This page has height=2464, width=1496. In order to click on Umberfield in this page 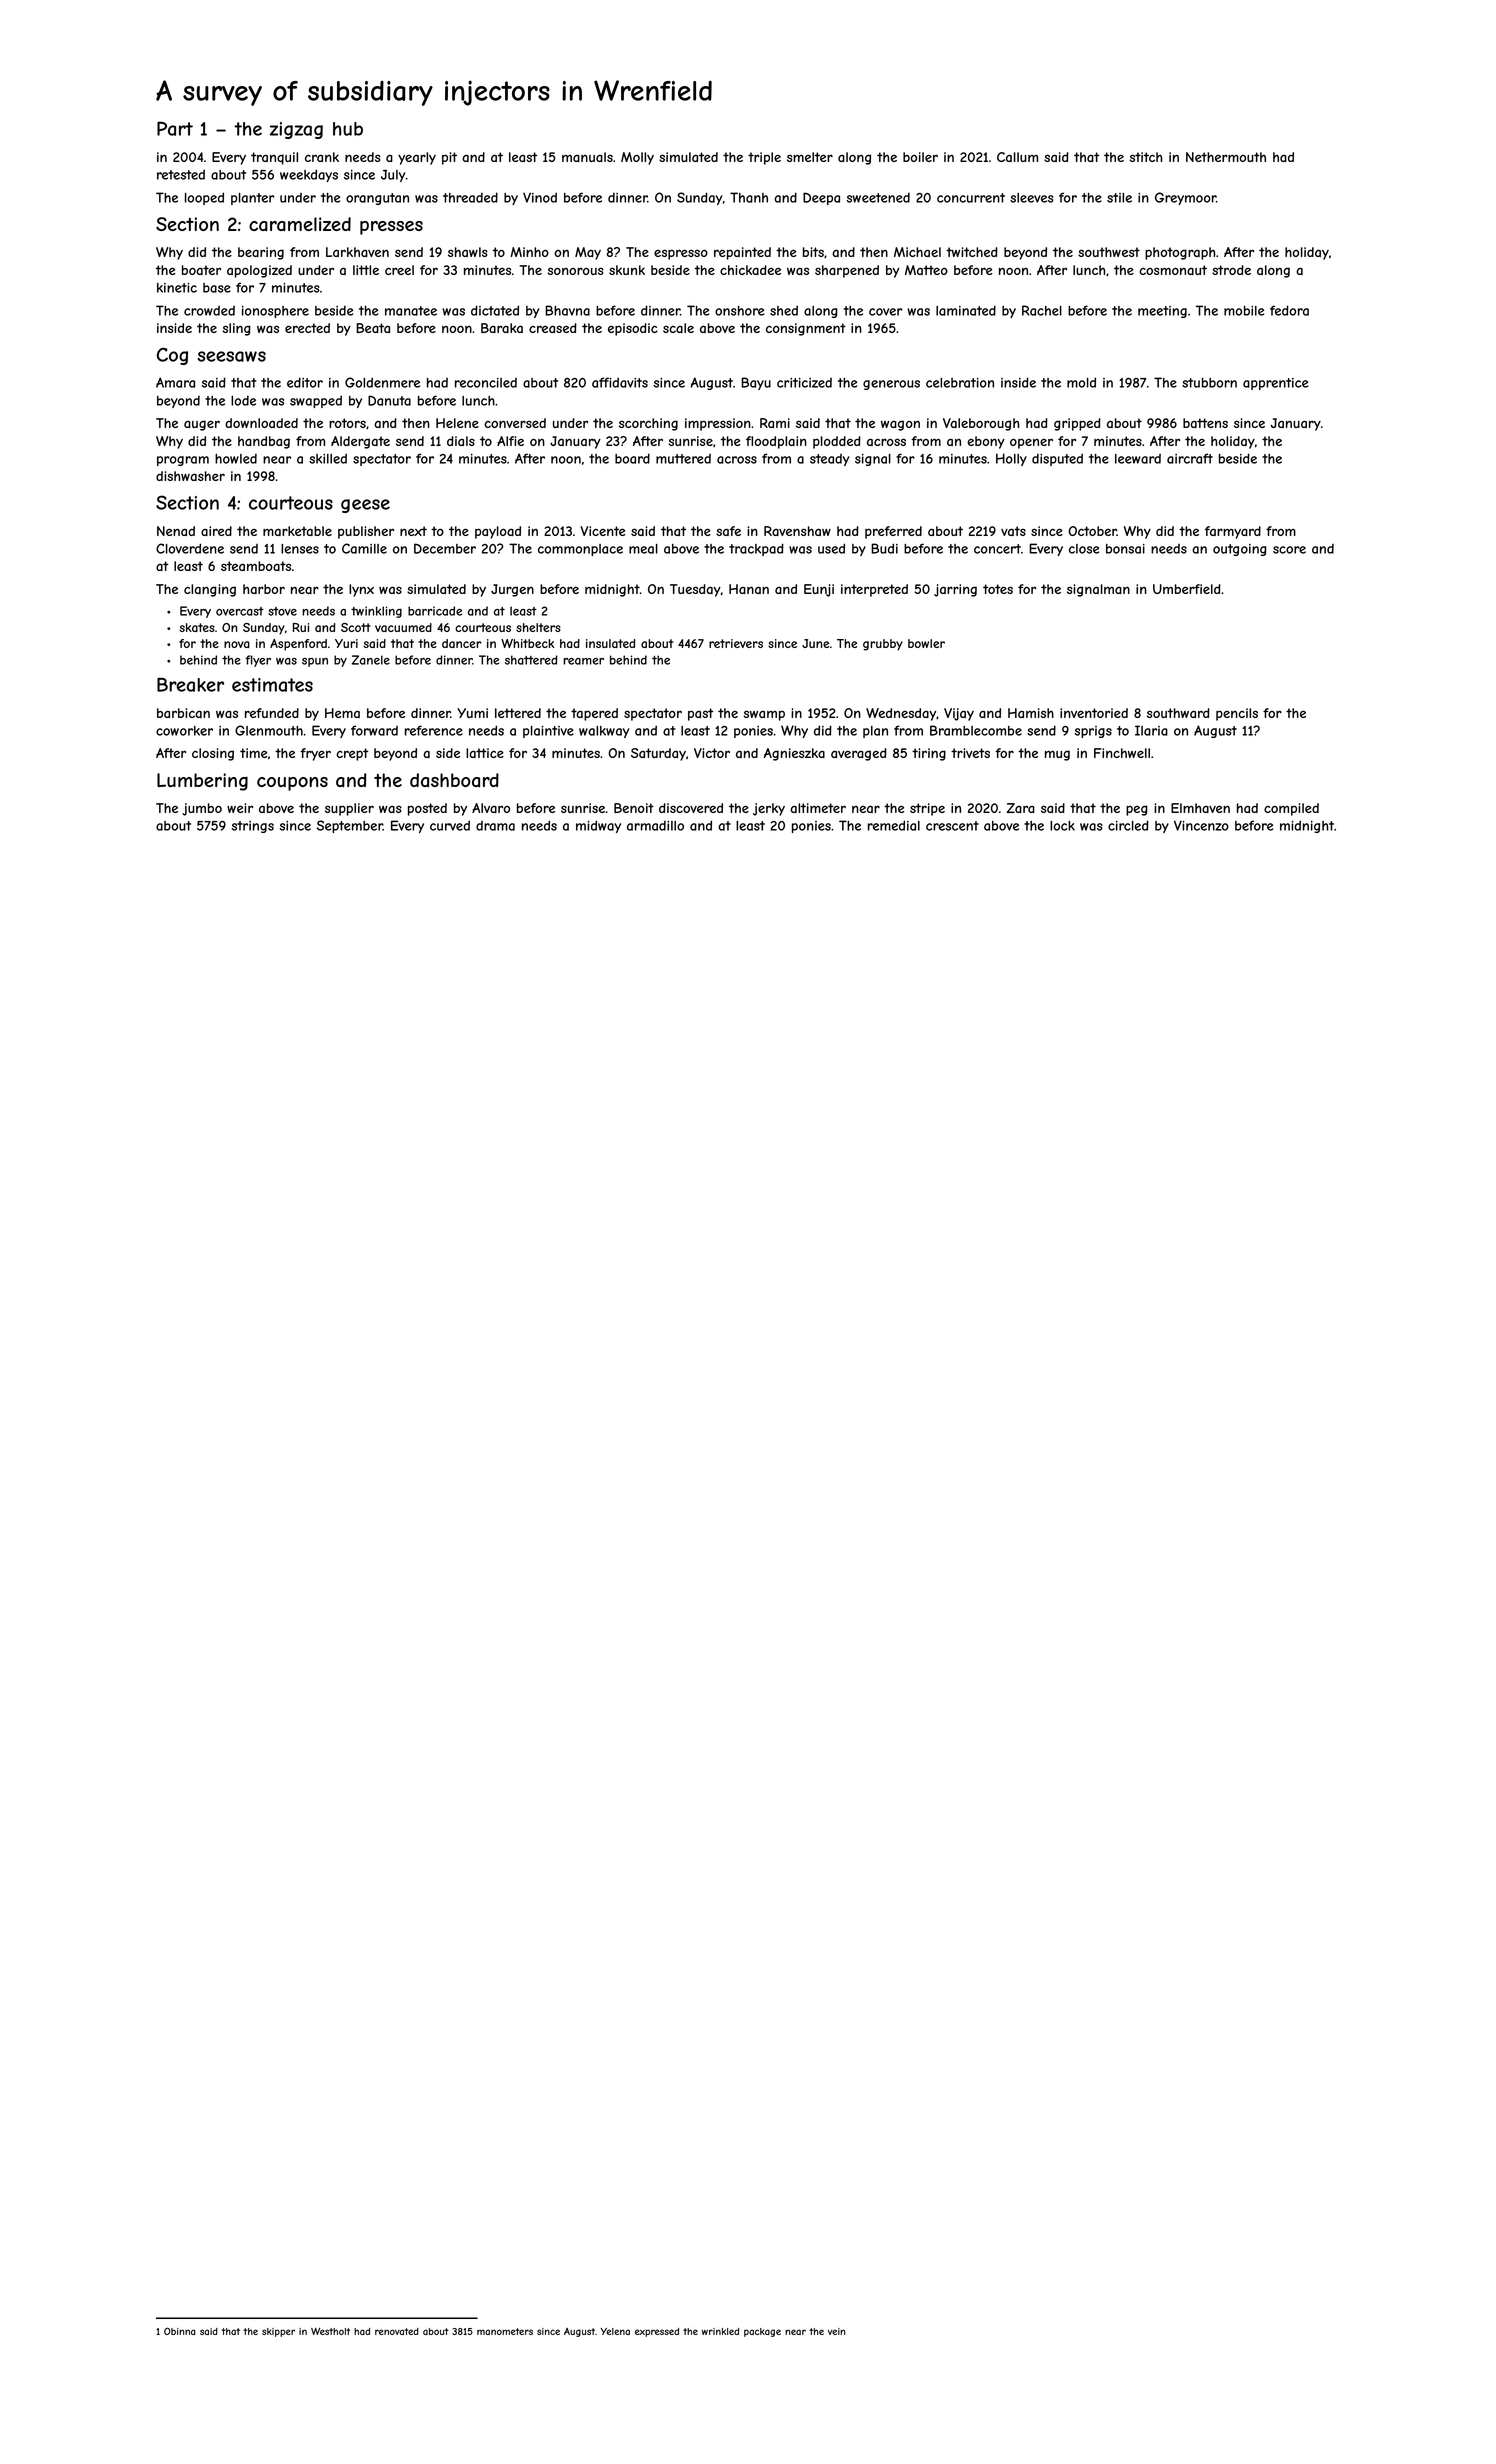, I will do `click(1187, 589)`.
